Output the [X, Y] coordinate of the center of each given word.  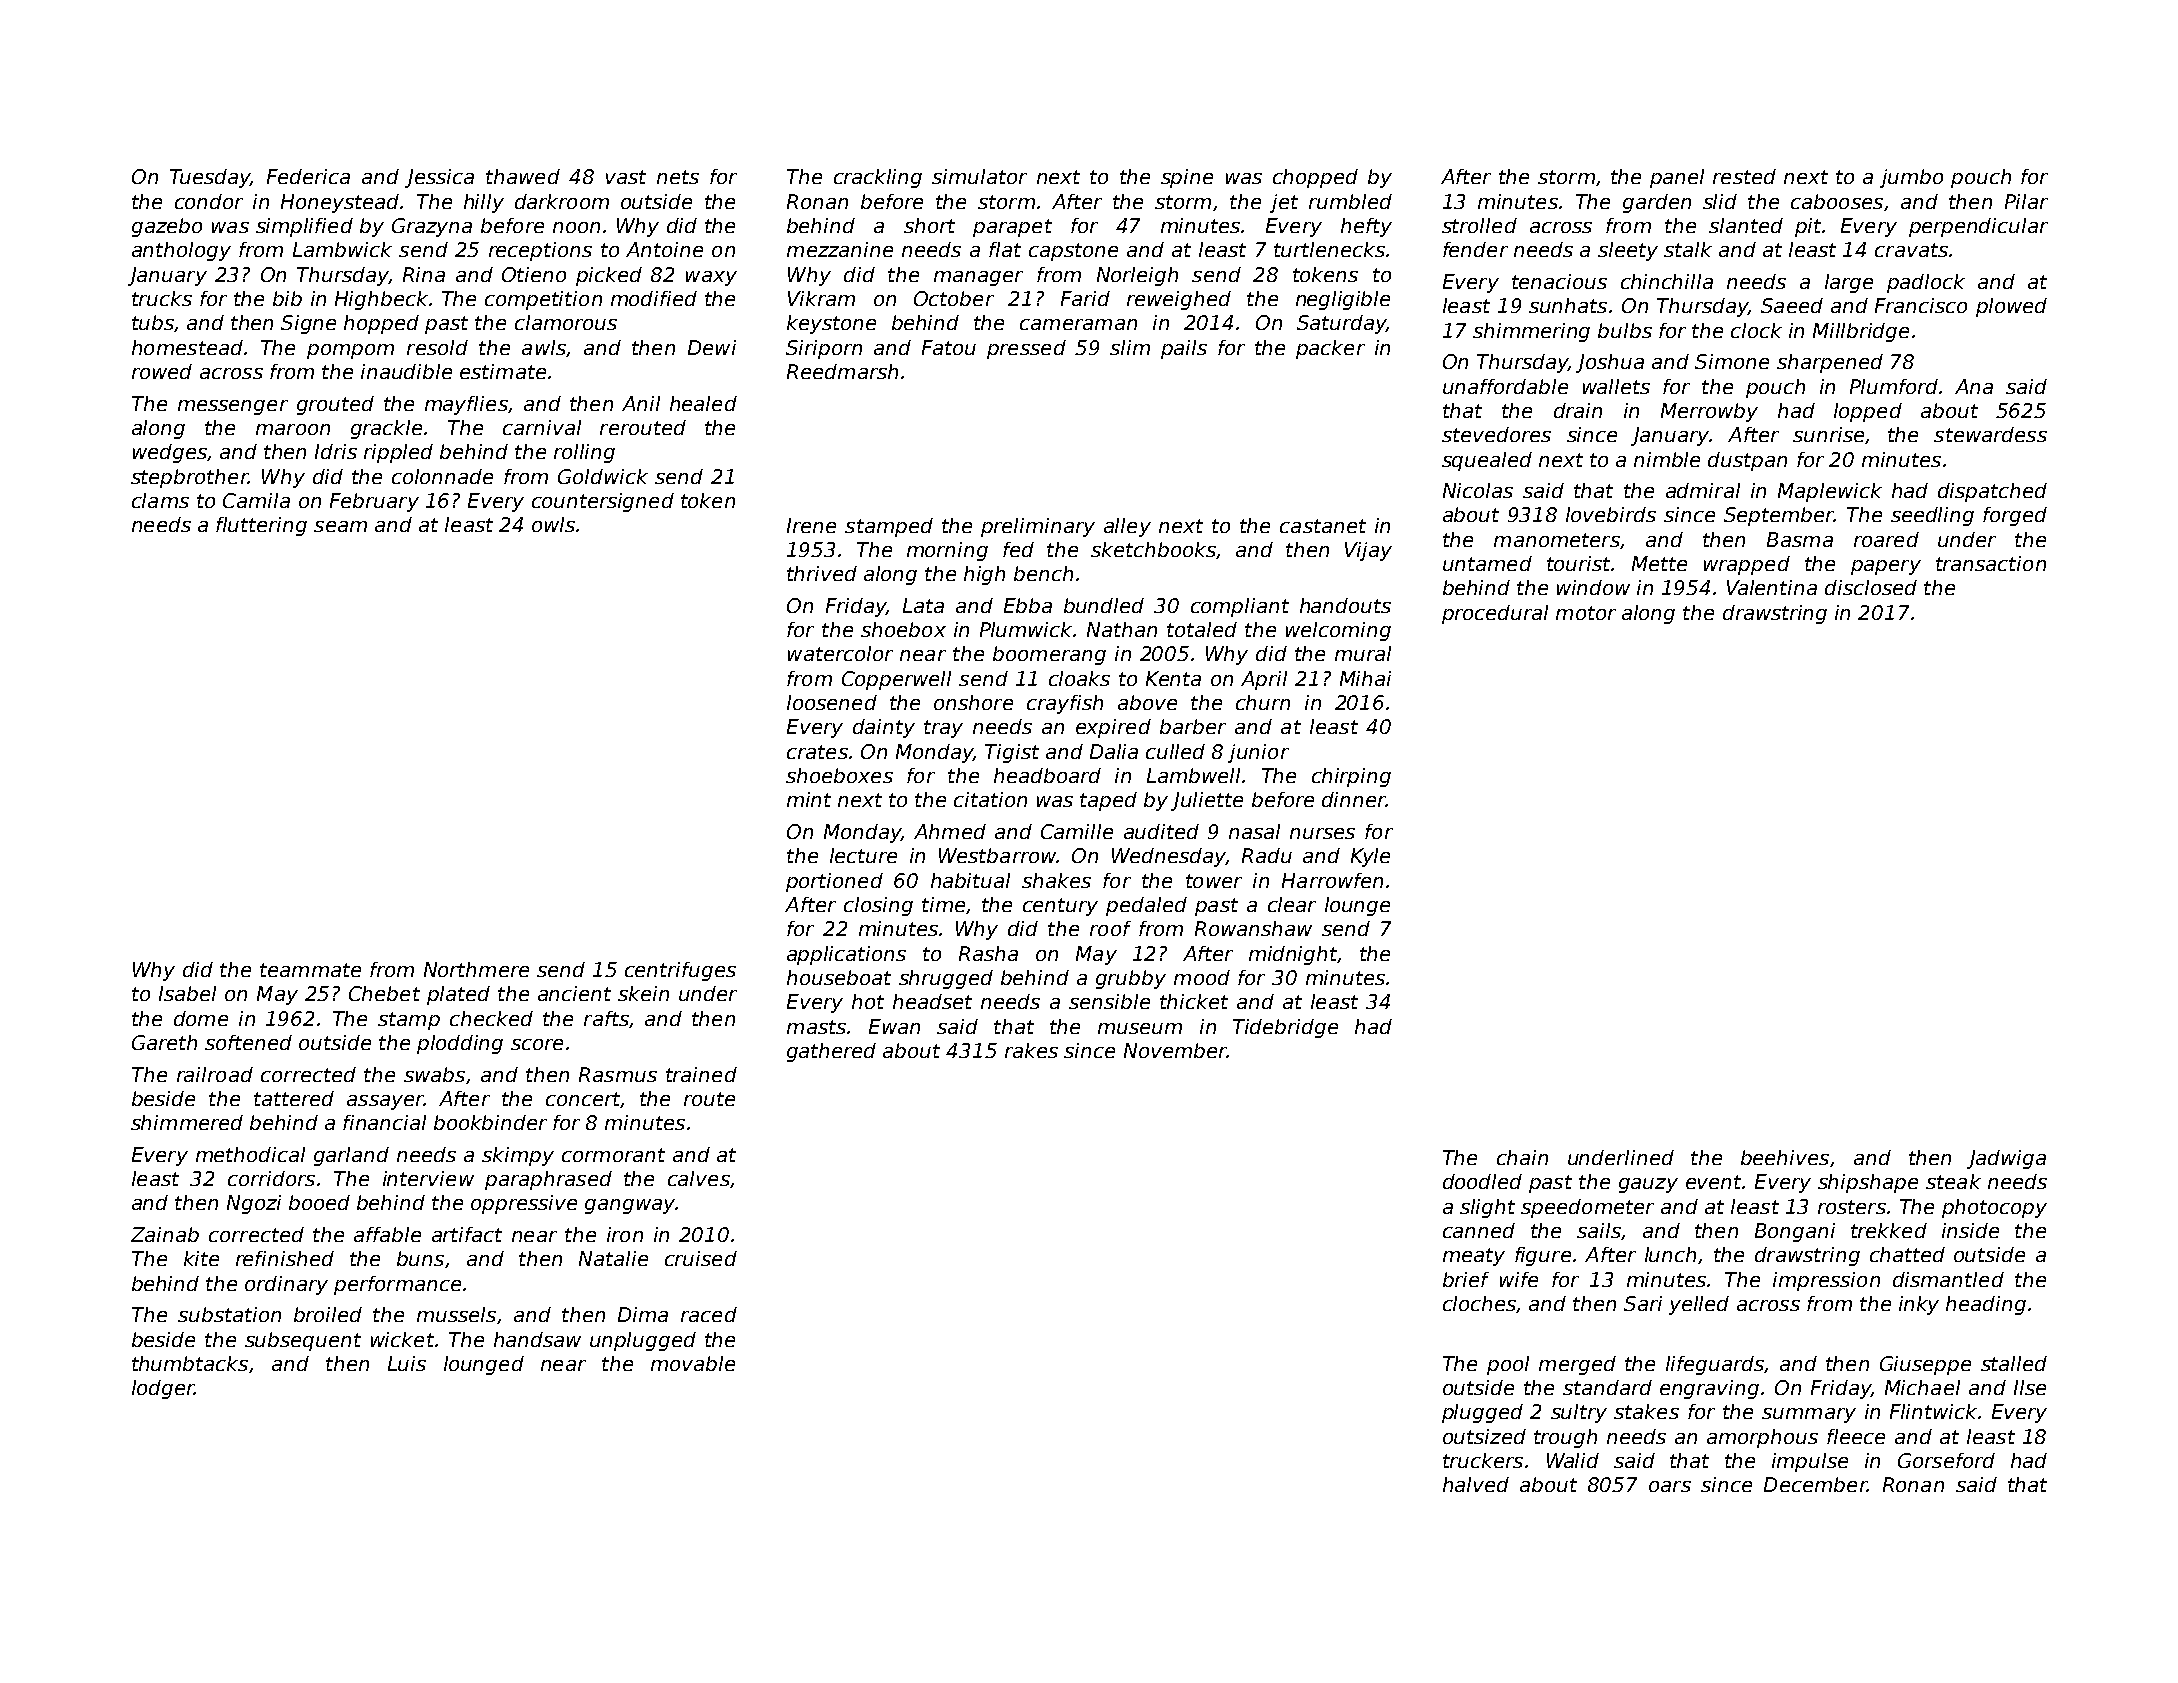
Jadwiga [2006, 1159]
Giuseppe [1925, 1365]
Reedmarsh [842, 371]
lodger [163, 1389]
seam [340, 526]
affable [387, 1234]
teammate [310, 970]
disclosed [1871, 587]
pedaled [1146, 906]
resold [437, 347]
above [1147, 702]
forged [2015, 516]
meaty [1474, 1257]
